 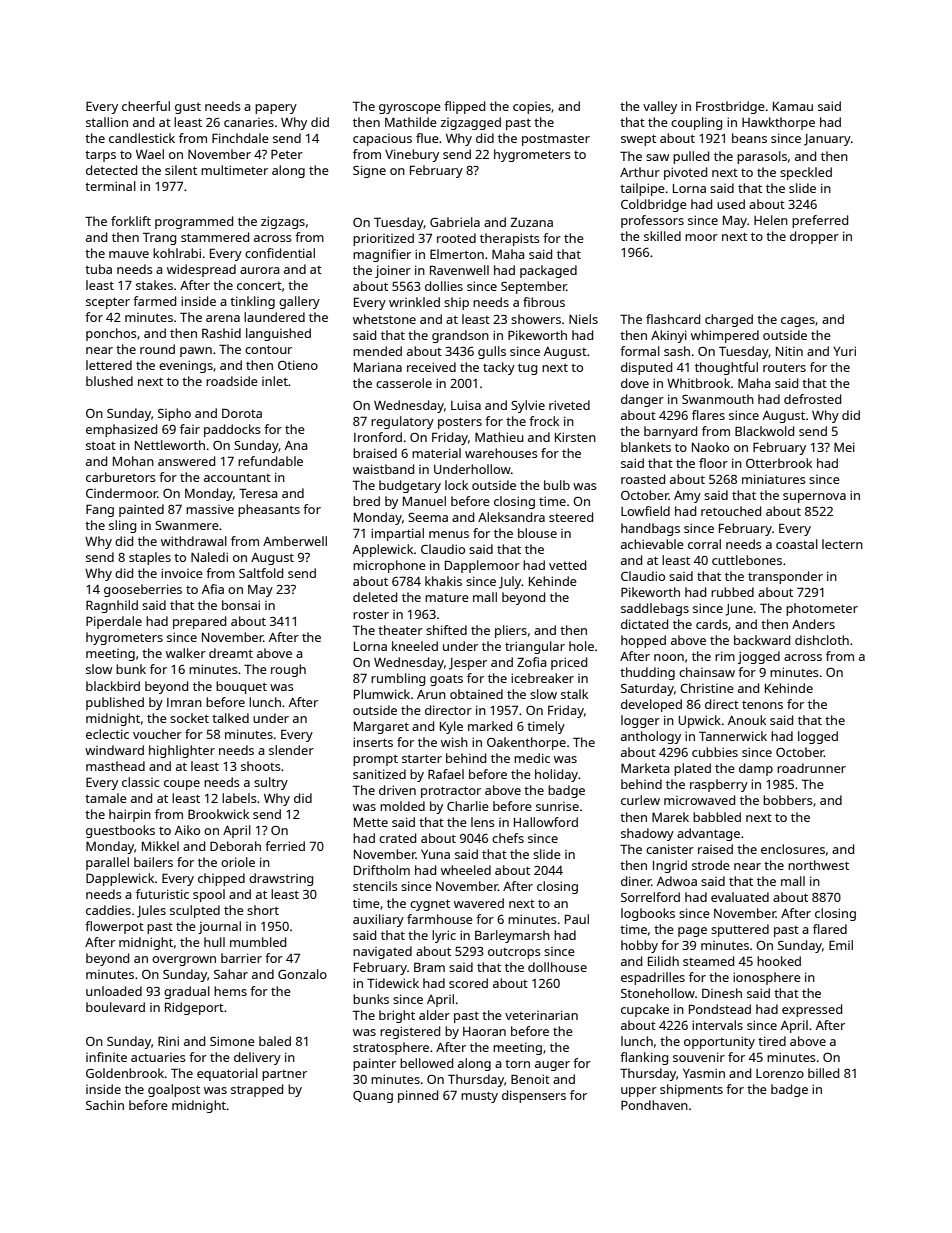 I want to click on khakis, so click(x=443, y=581).
